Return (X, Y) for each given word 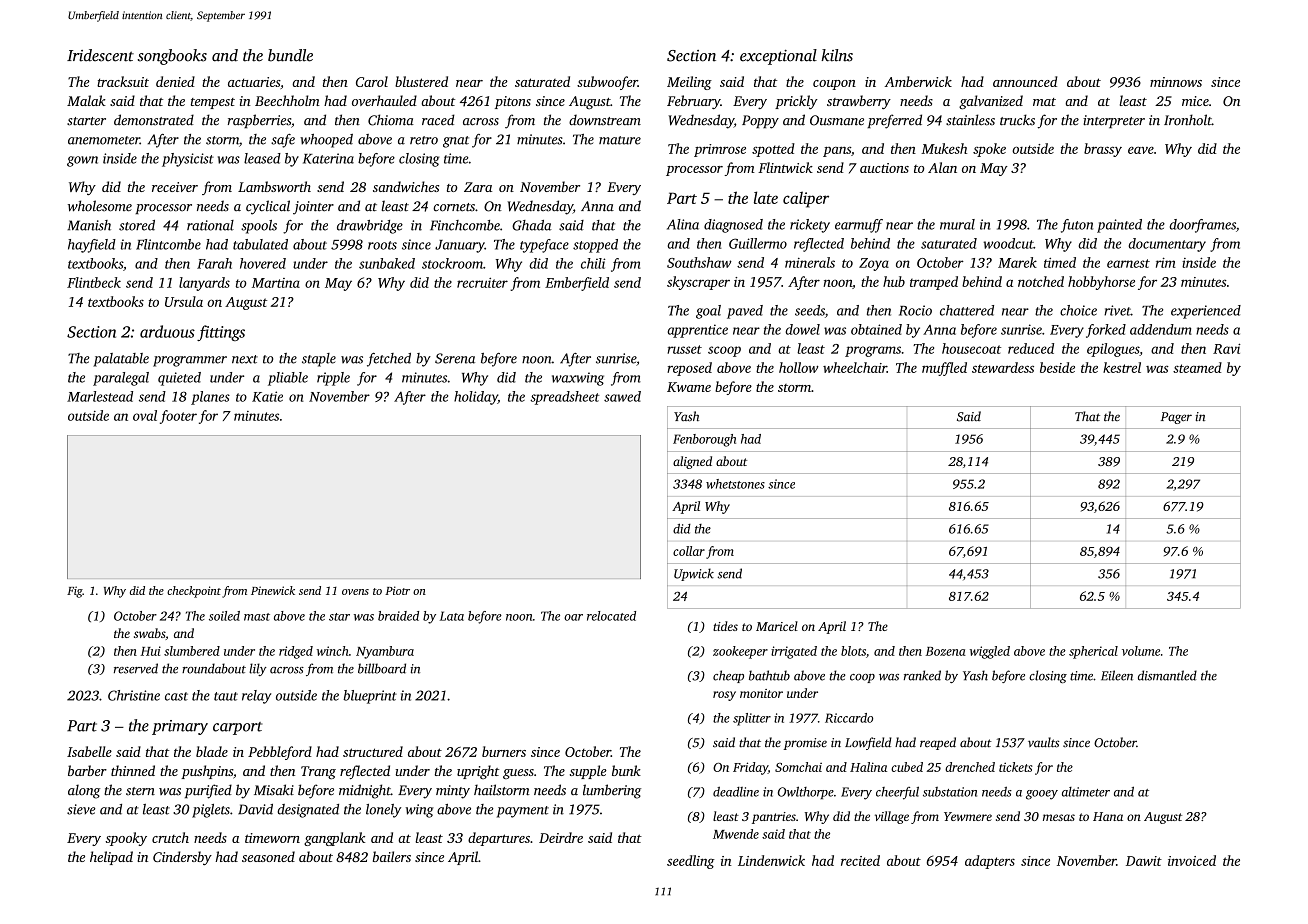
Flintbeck (94, 282)
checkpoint (194, 592)
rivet (1117, 310)
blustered (421, 81)
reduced (1031, 348)
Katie (267, 396)
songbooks (172, 57)
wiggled (990, 652)
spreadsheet (565, 398)
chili (593, 263)
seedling (691, 862)
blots (853, 651)
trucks (1017, 120)
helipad (111, 858)
